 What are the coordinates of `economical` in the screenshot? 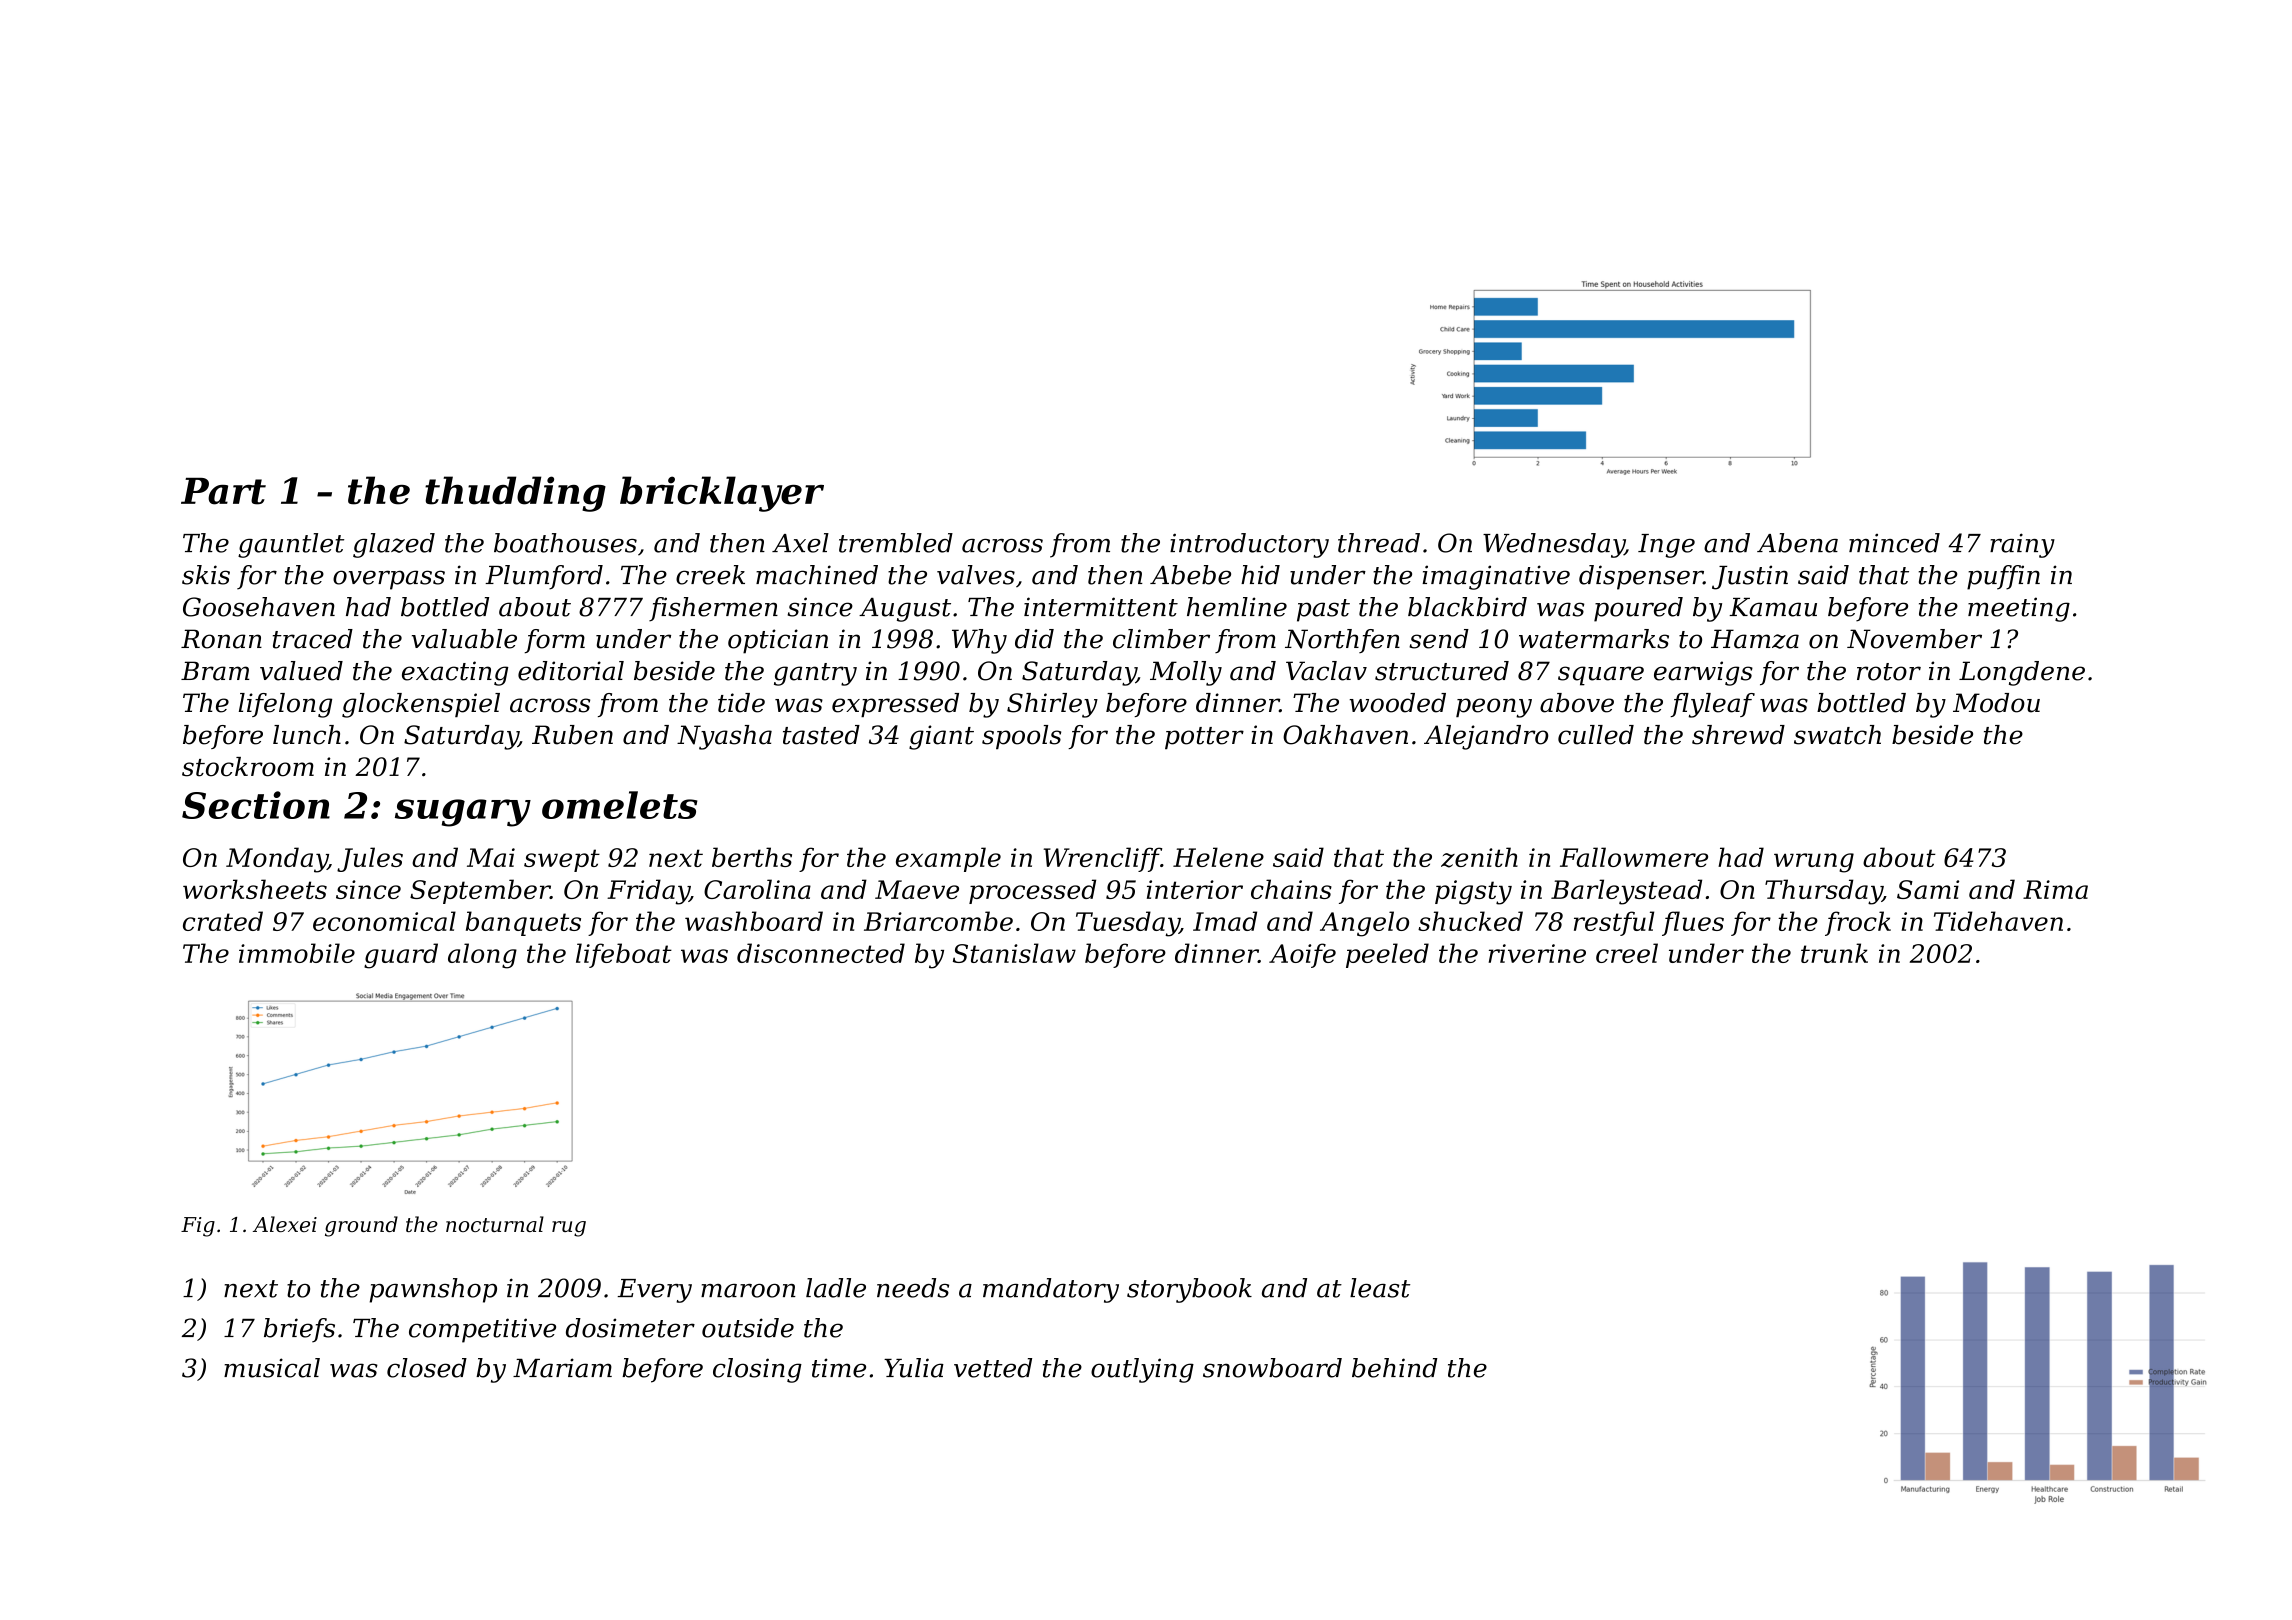 It's located at (384, 921).
